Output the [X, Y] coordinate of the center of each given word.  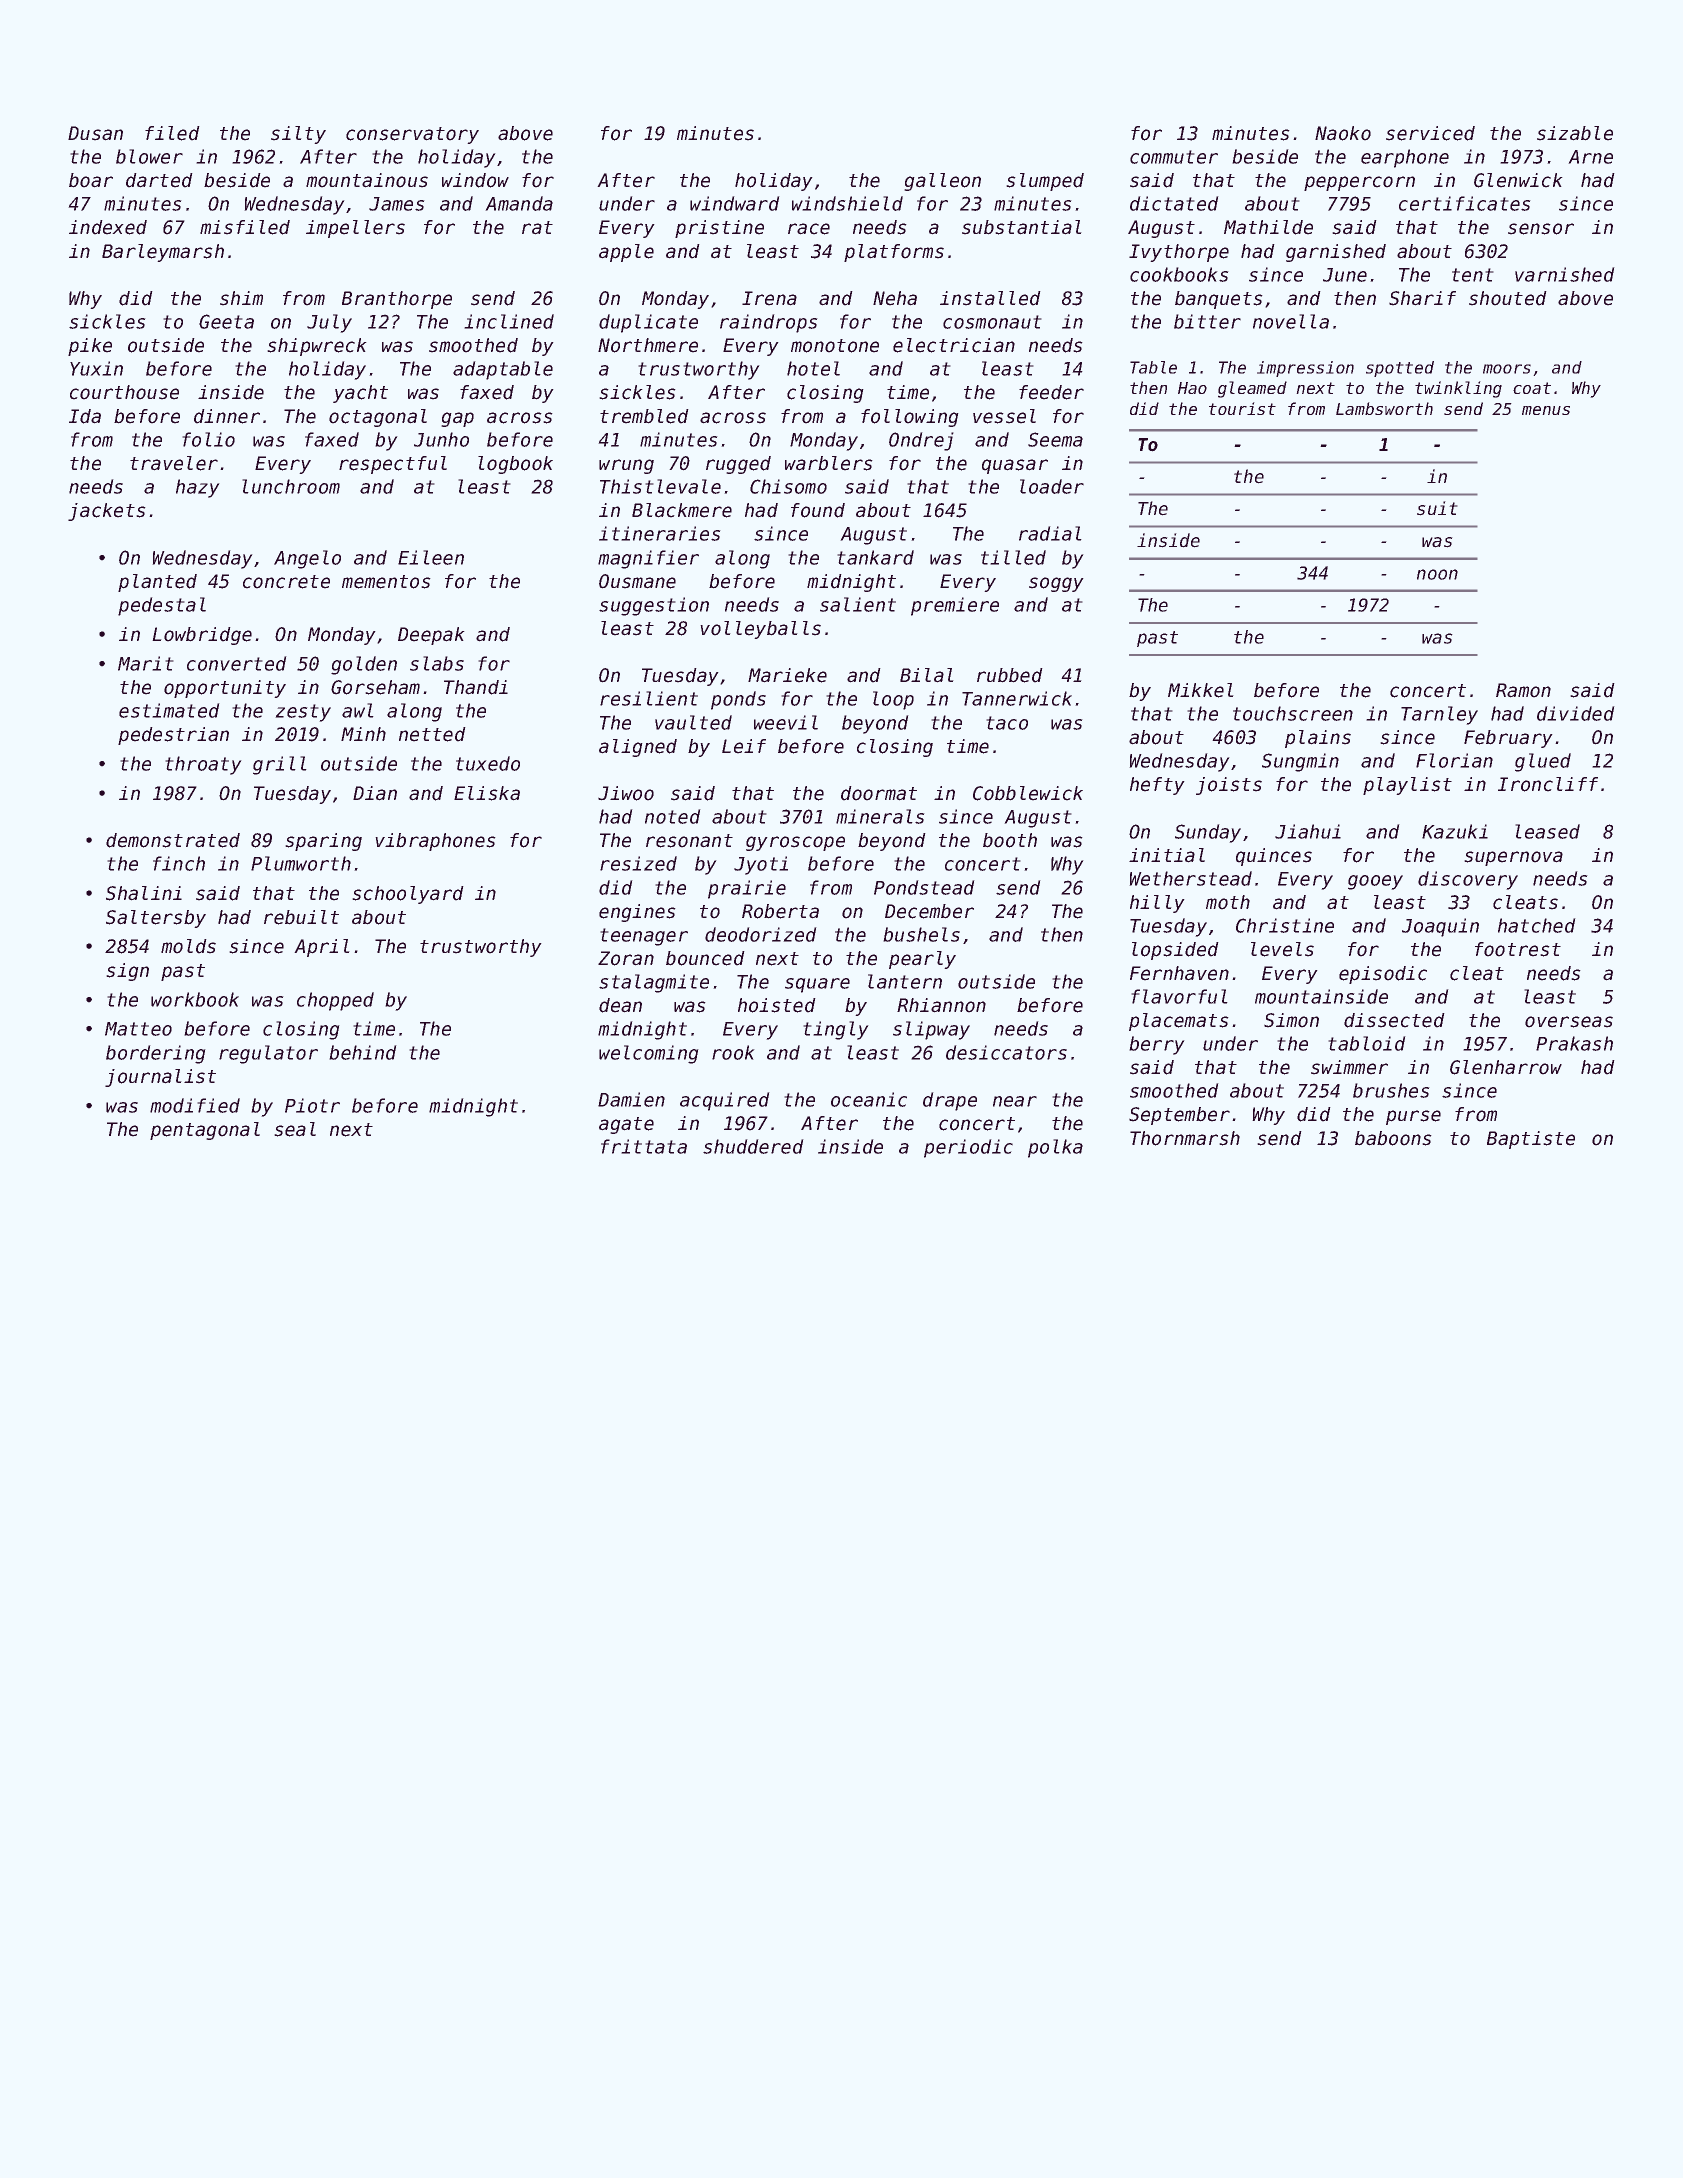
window [475, 180]
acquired [725, 1101]
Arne [1590, 157]
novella [1291, 321]
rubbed [1010, 675]
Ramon [1523, 690]
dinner [227, 416]
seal [295, 1129]
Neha [895, 298]
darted [159, 180]
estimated [169, 710]
